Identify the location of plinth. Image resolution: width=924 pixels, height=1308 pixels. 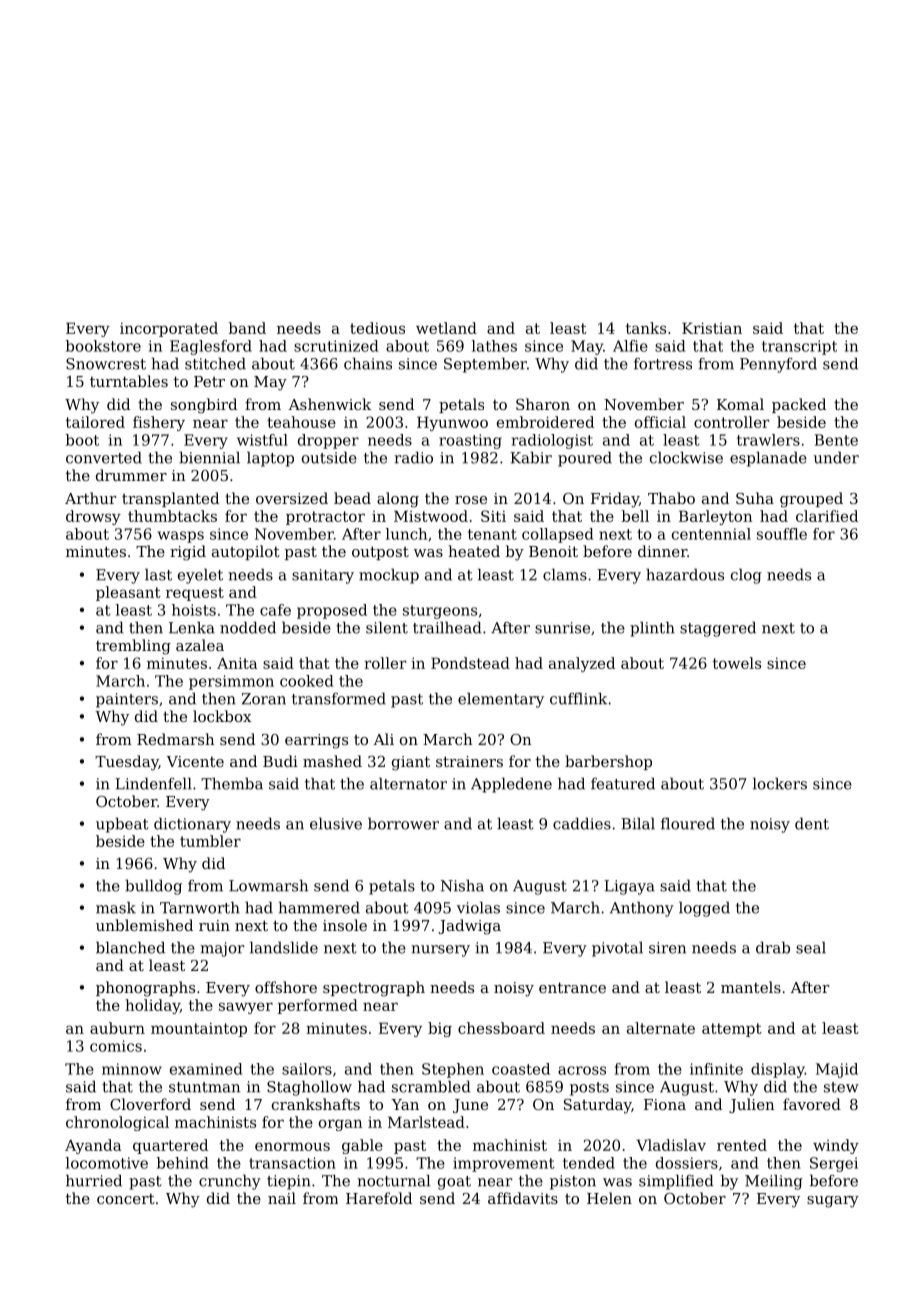
(652, 629).
